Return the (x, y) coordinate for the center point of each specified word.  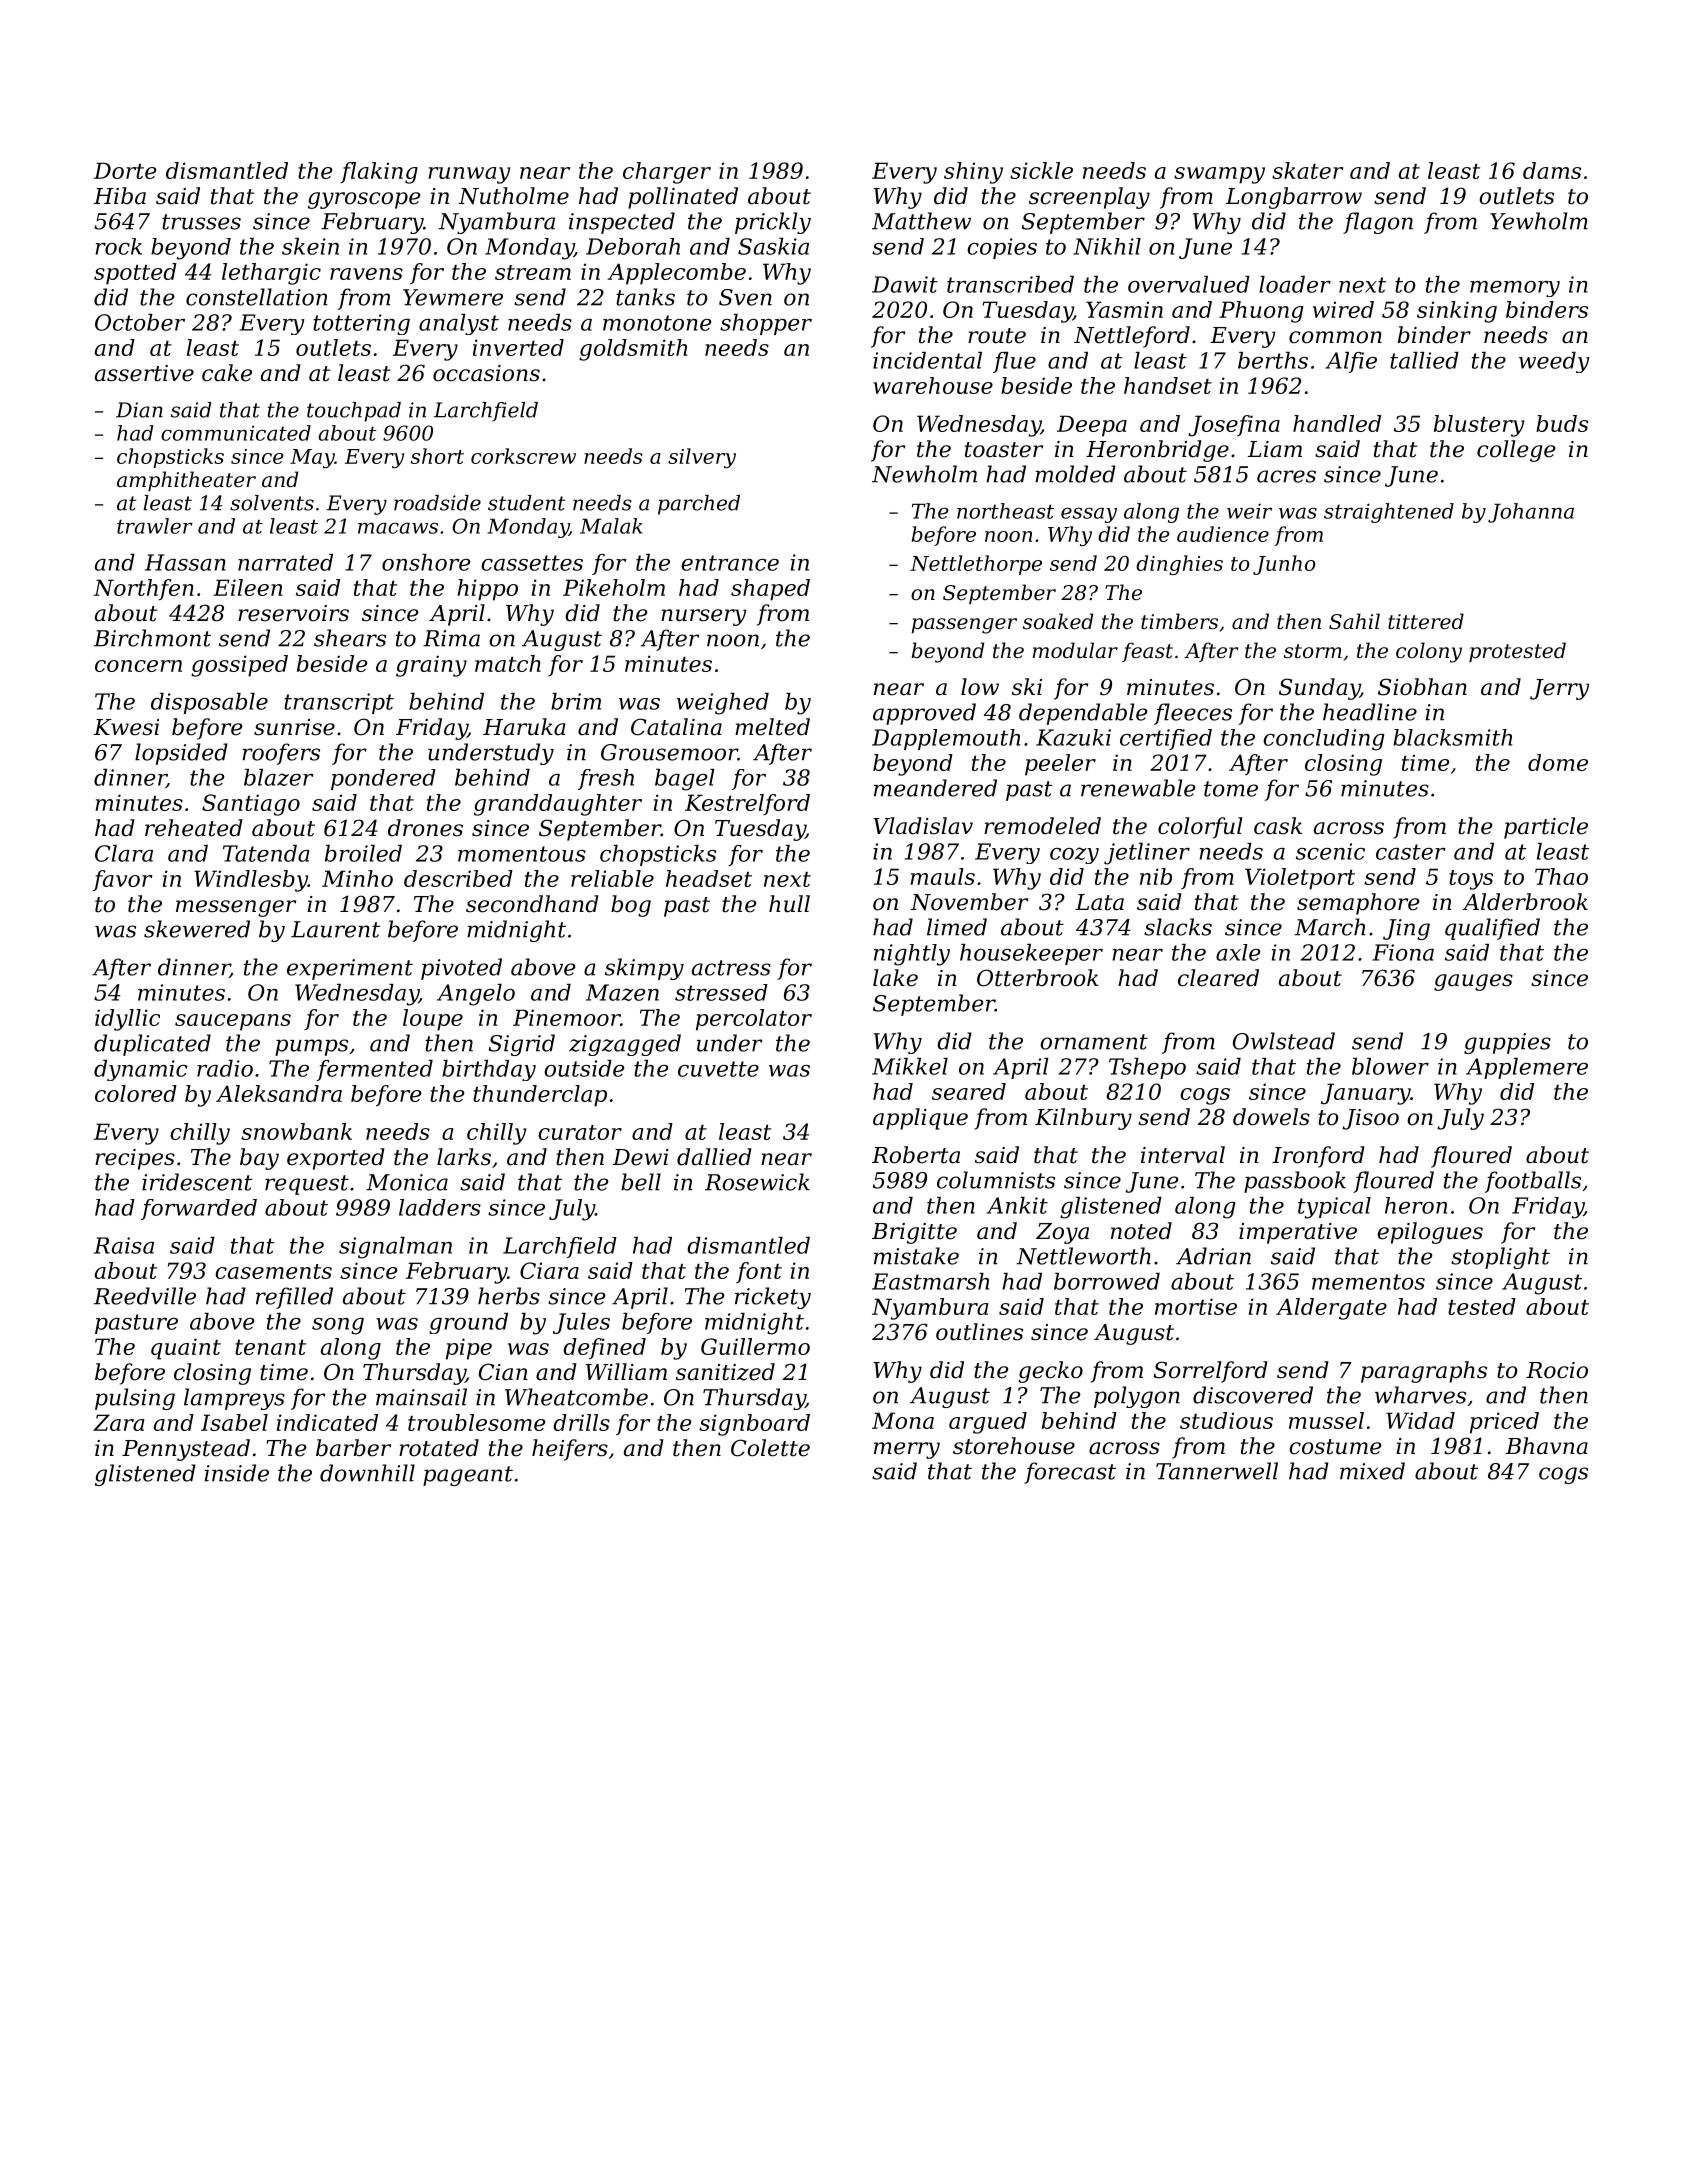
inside (237, 1473)
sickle (1041, 170)
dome (1558, 762)
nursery (703, 617)
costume (1335, 1447)
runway (469, 175)
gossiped (239, 666)
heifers (570, 1450)
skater (1307, 170)
